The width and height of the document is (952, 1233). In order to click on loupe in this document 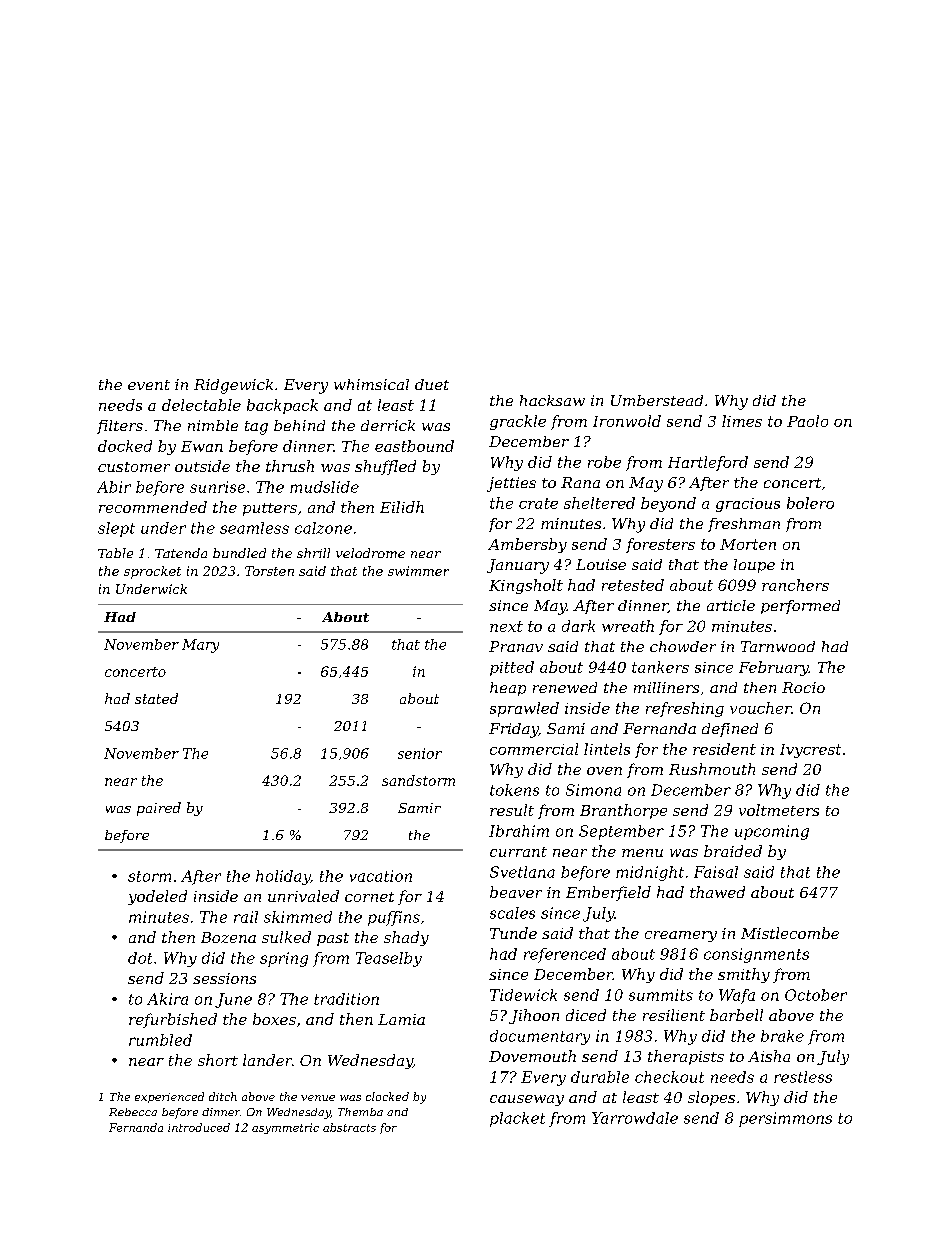, I will do `click(754, 566)`.
